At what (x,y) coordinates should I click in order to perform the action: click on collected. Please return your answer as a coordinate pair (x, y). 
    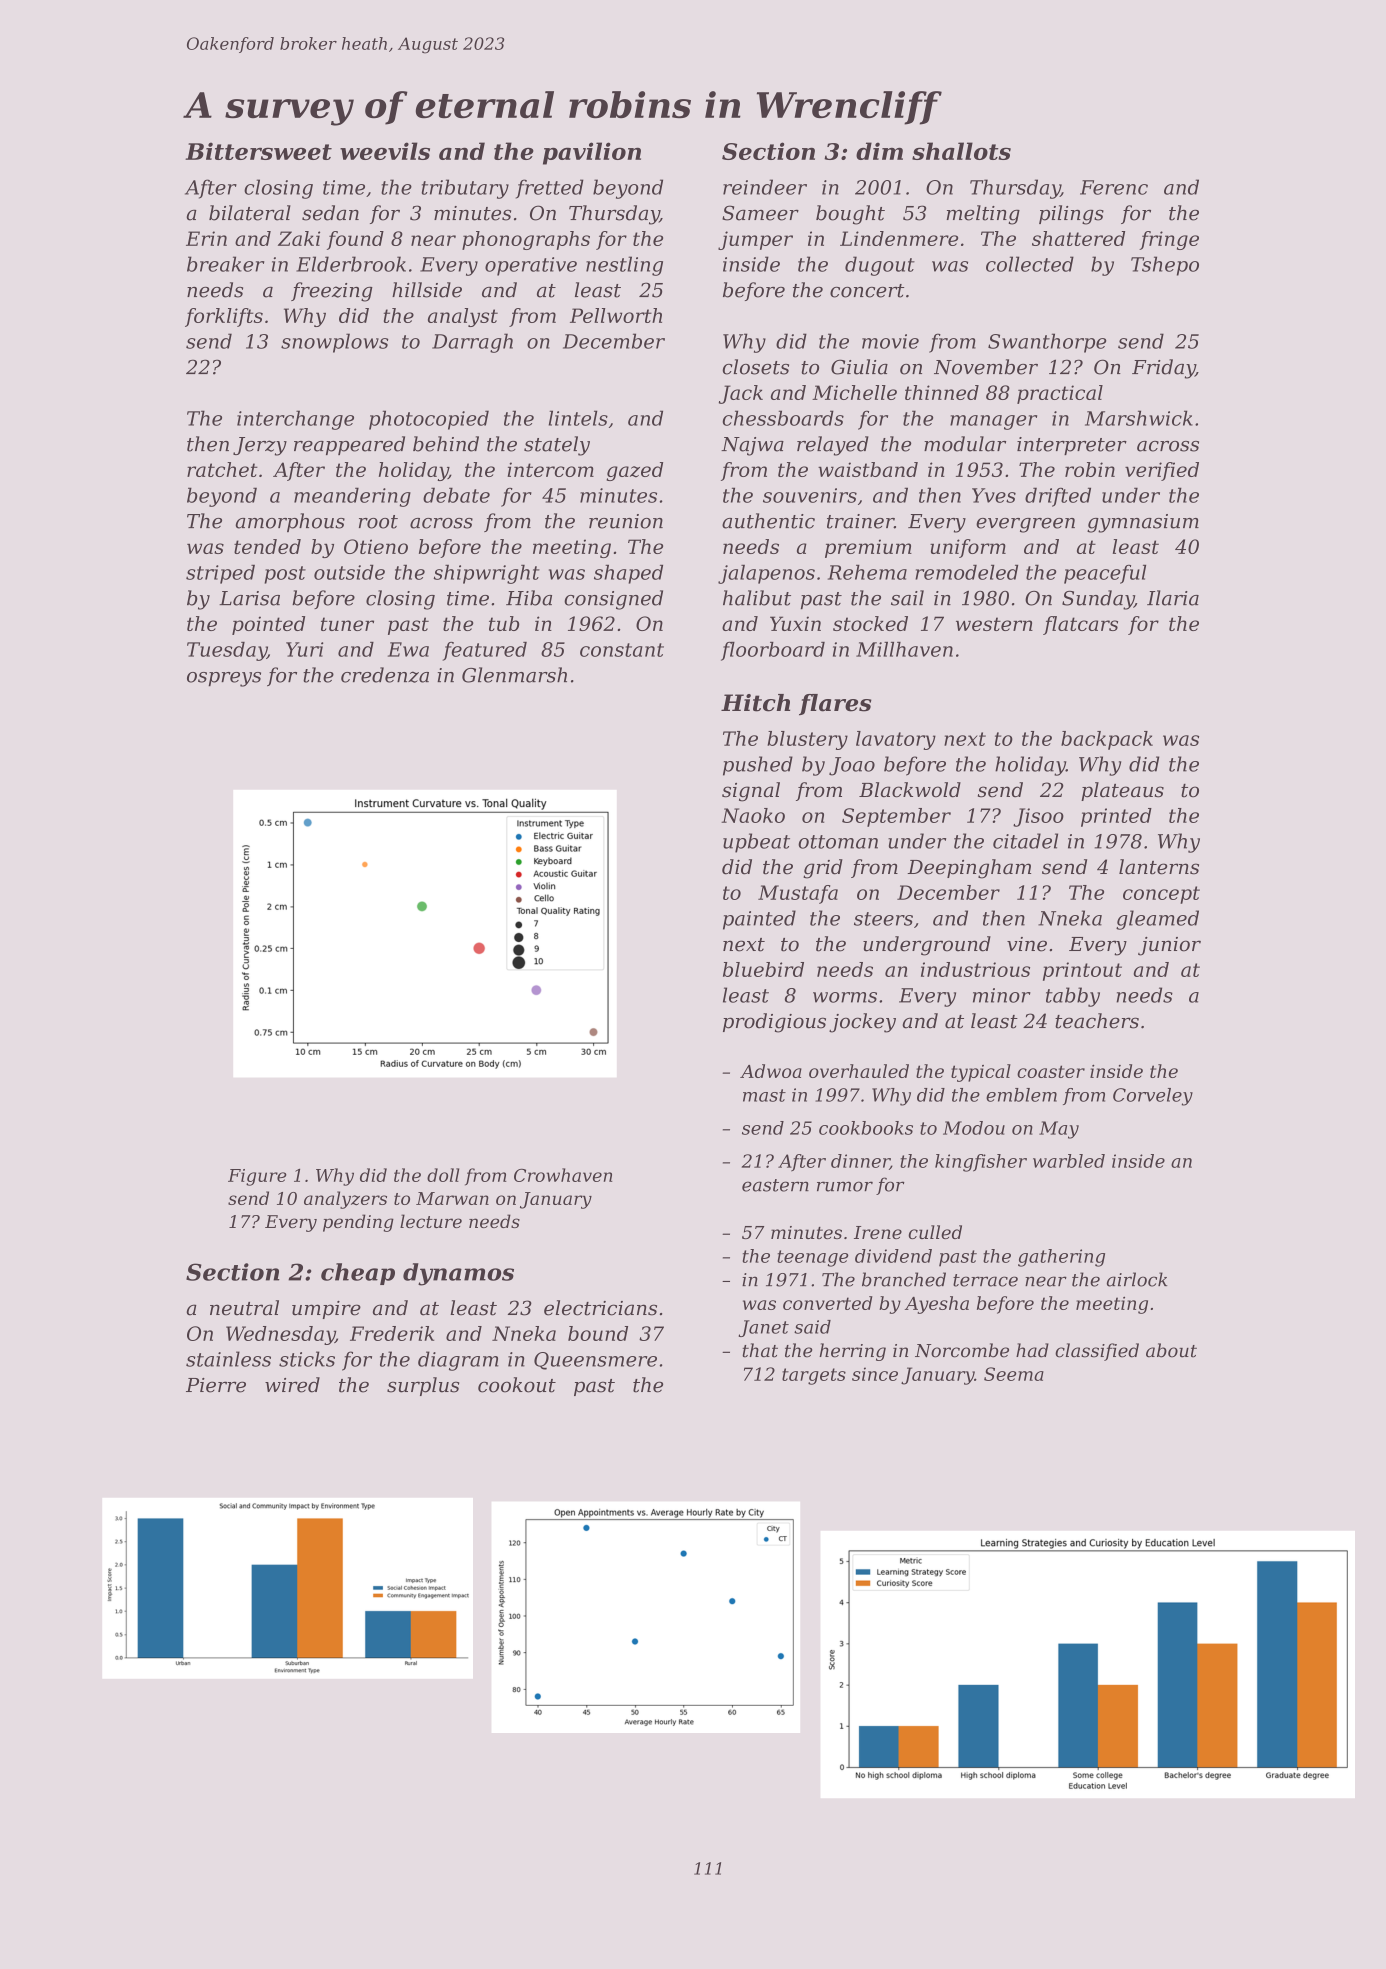
    Looking at the image, I should click on (1030, 264).
